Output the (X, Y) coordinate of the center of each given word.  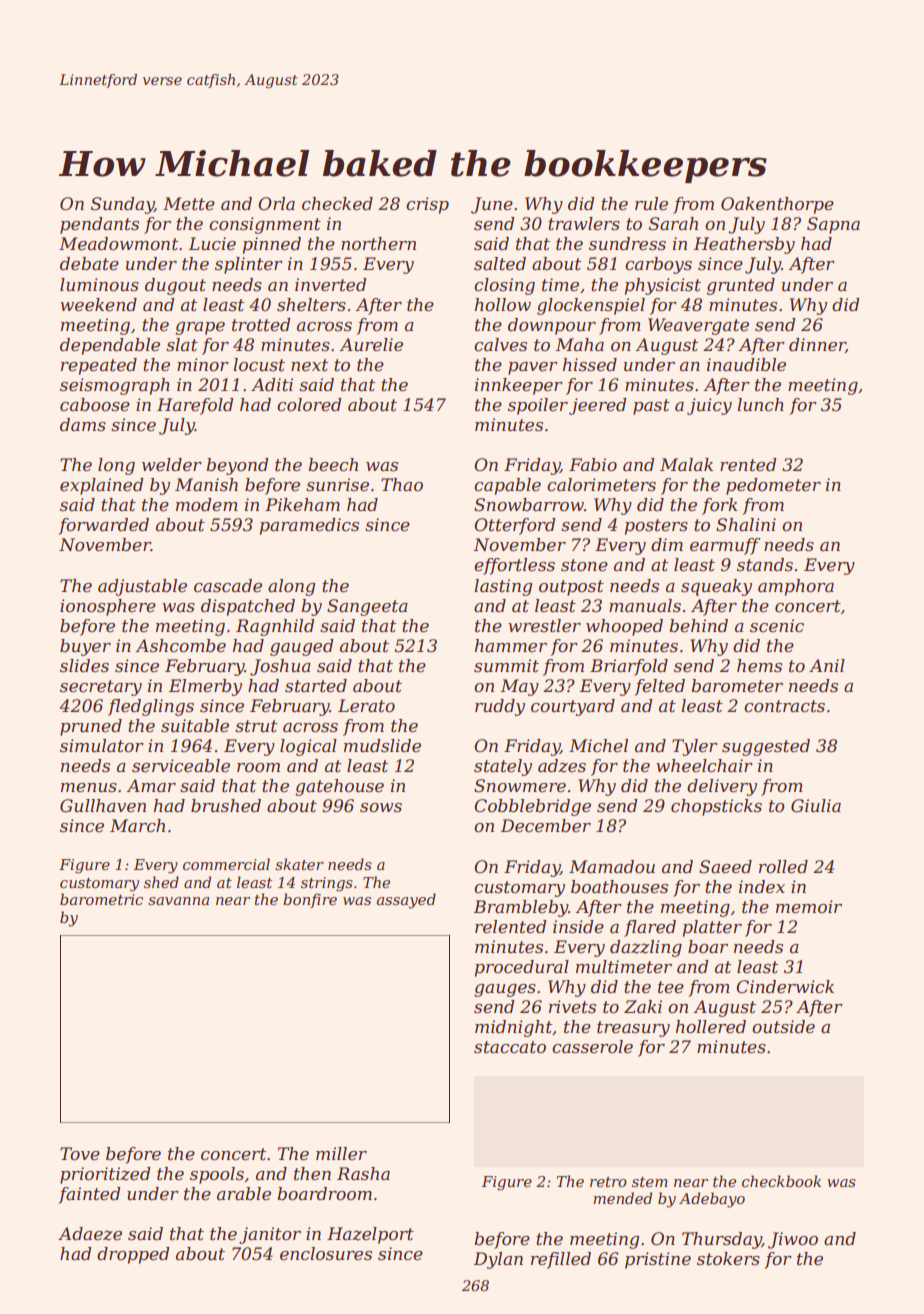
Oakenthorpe (777, 205)
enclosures (326, 1254)
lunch (760, 405)
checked (337, 204)
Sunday (122, 205)
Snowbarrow (529, 505)
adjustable (142, 587)
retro (608, 1182)
